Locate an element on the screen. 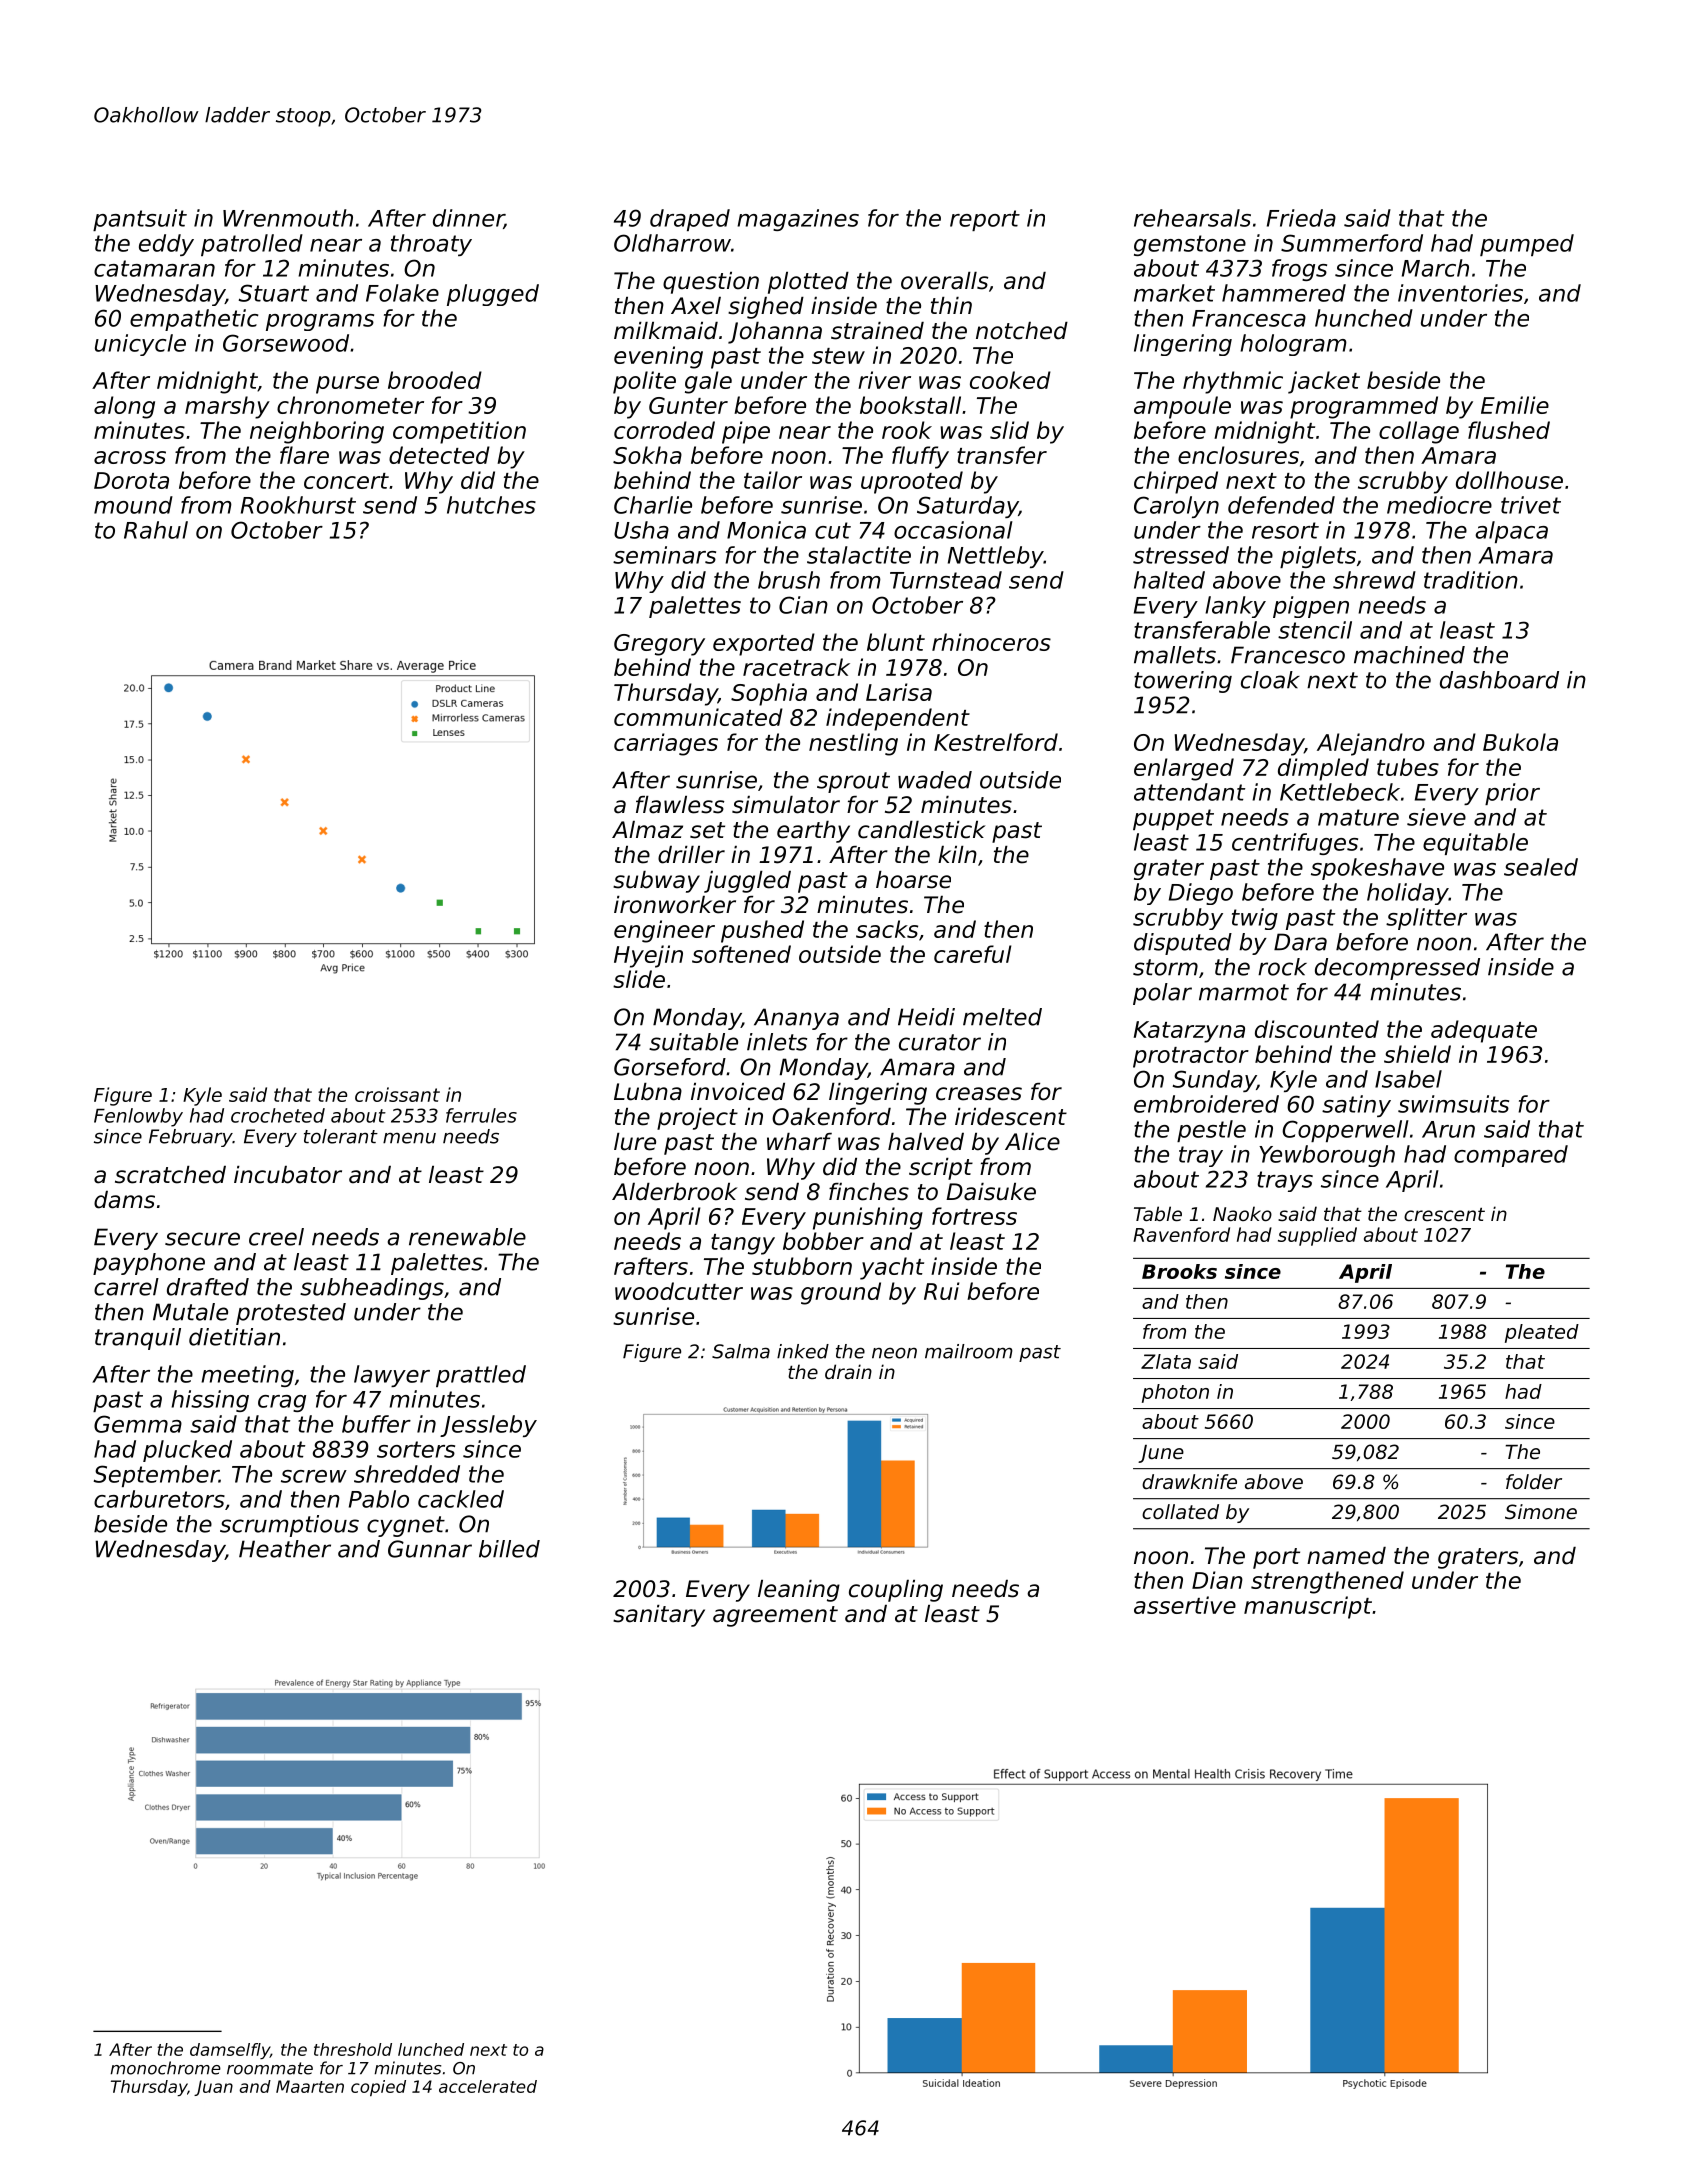 Image resolution: width=1683 pixels, height=2178 pixels. rhythmic is located at coordinates (1233, 382).
